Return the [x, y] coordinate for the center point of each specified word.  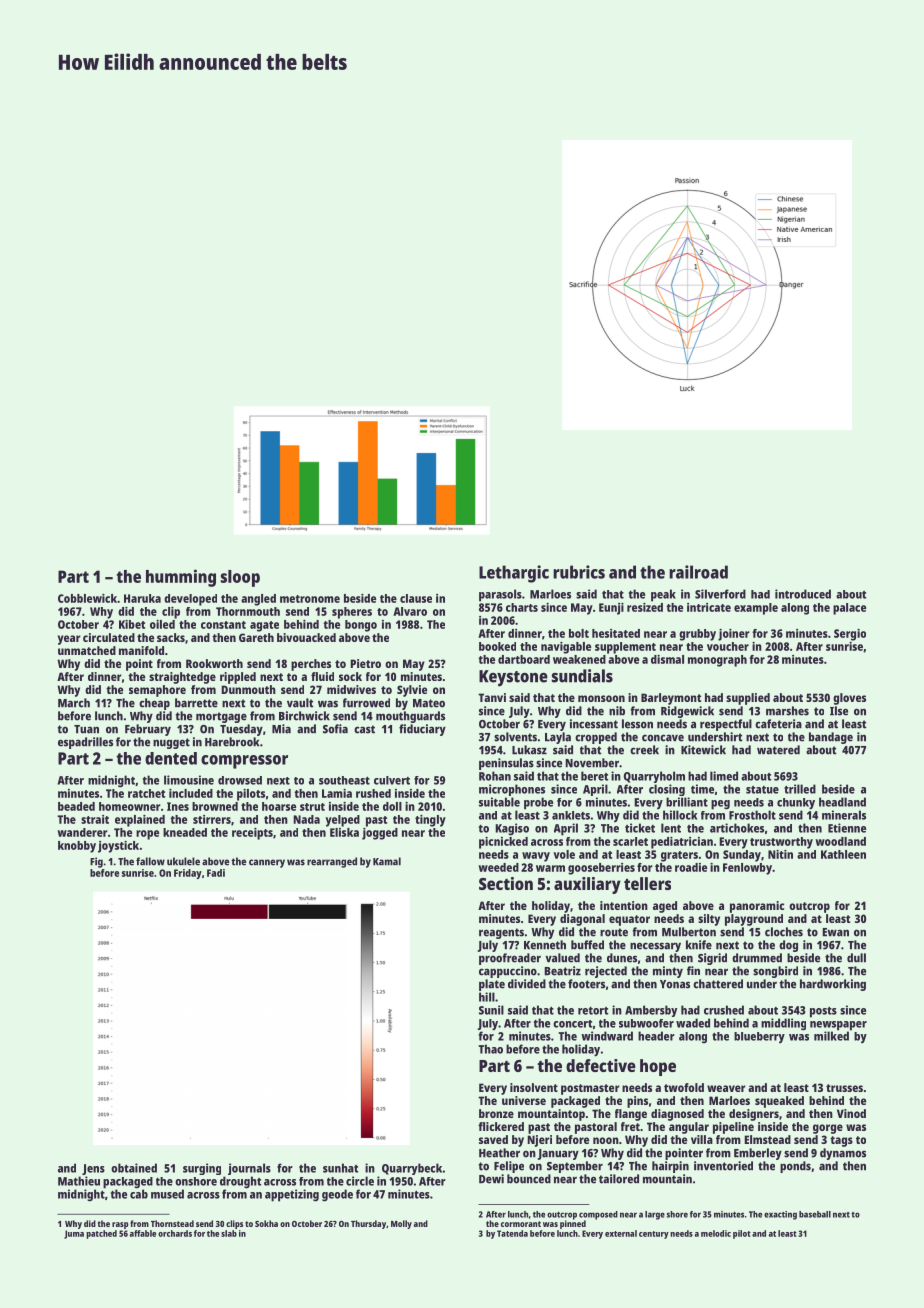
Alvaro [410, 611]
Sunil [491, 1010]
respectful [726, 725]
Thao [490, 1049]
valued [562, 958]
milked [831, 1036]
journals [249, 1169]
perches [311, 665]
